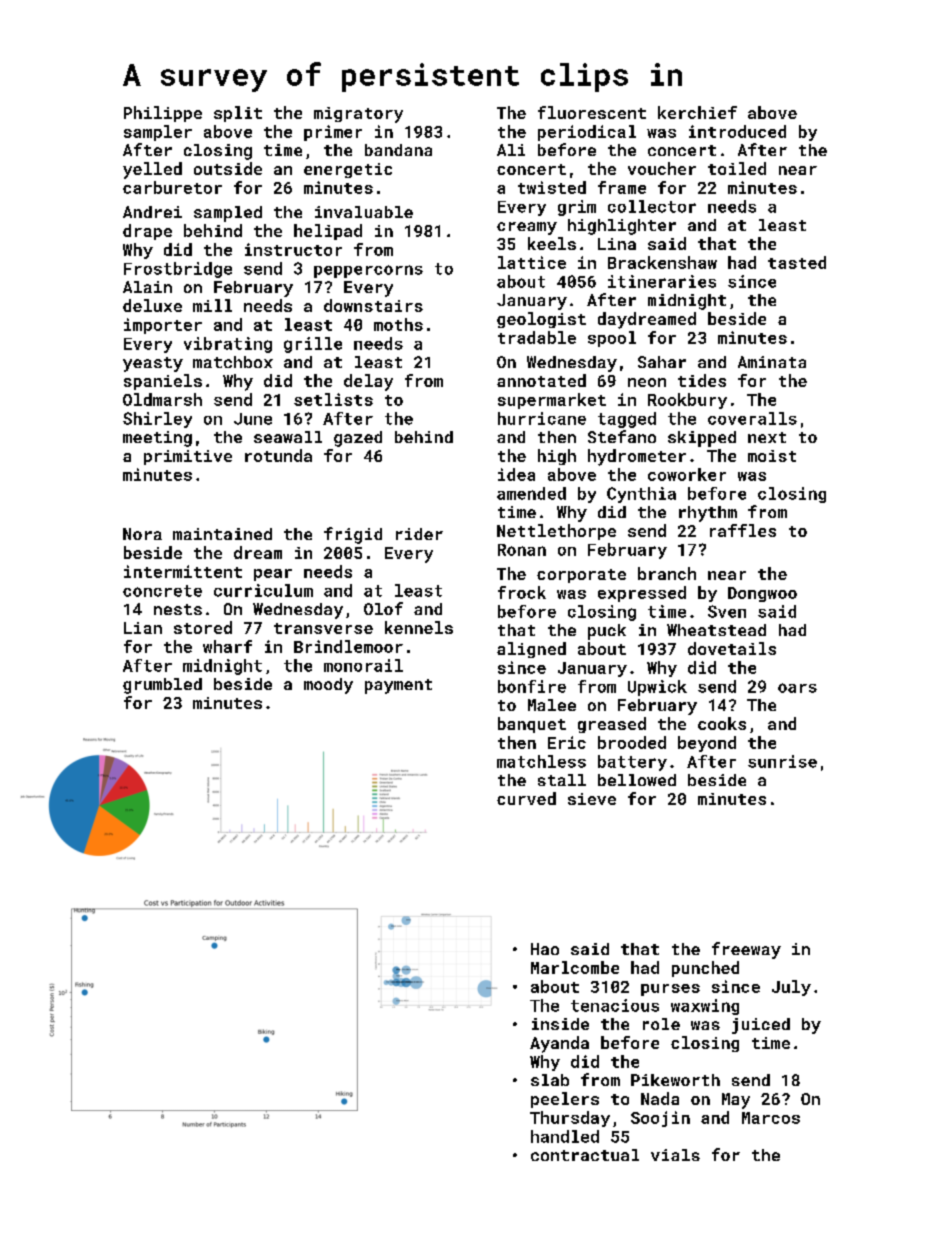  I want to click on waxwing, so click(705, 1007).
